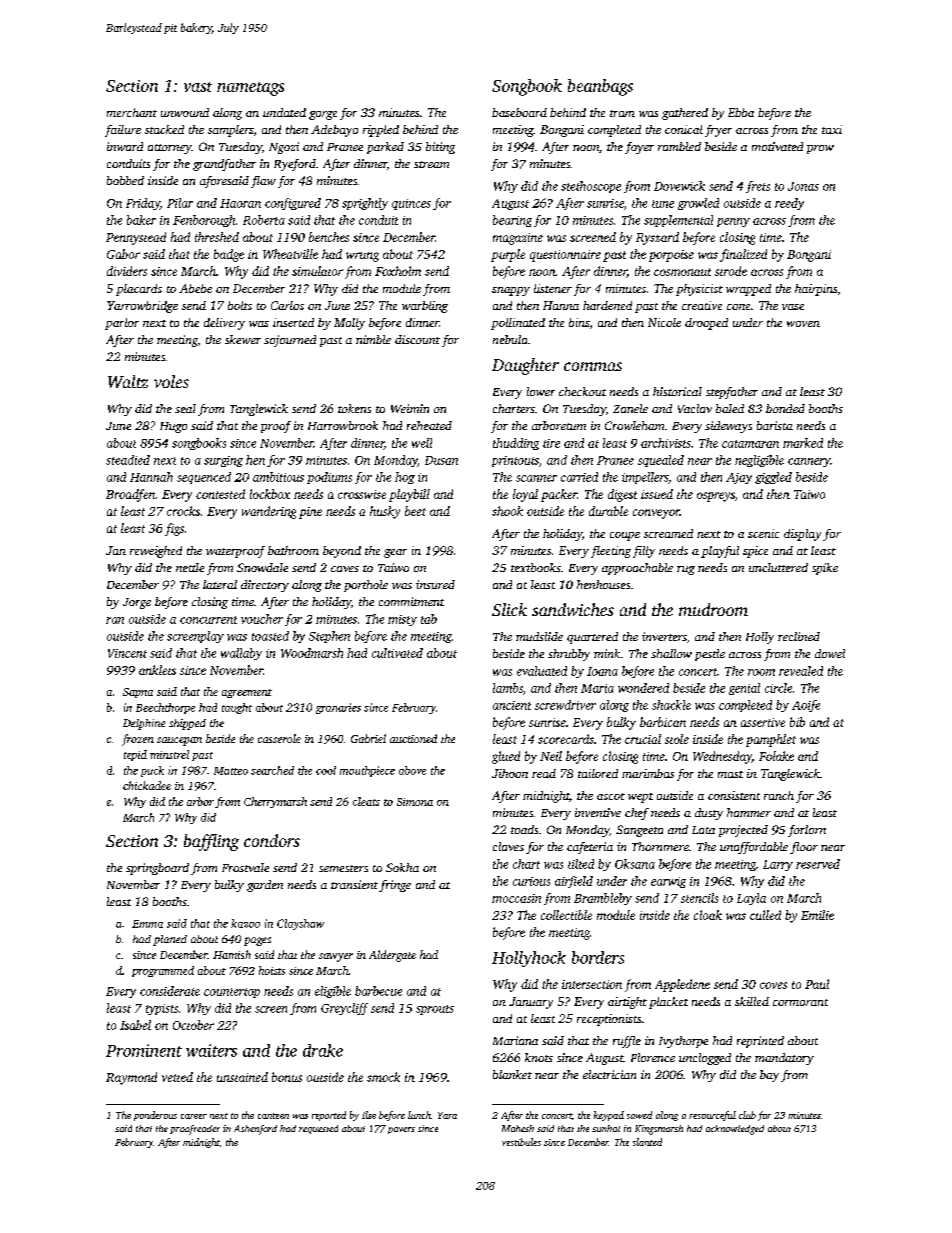 The width and height of the screenshot is (952, 1233). I want to click on skilled, so click(752, 1001).
